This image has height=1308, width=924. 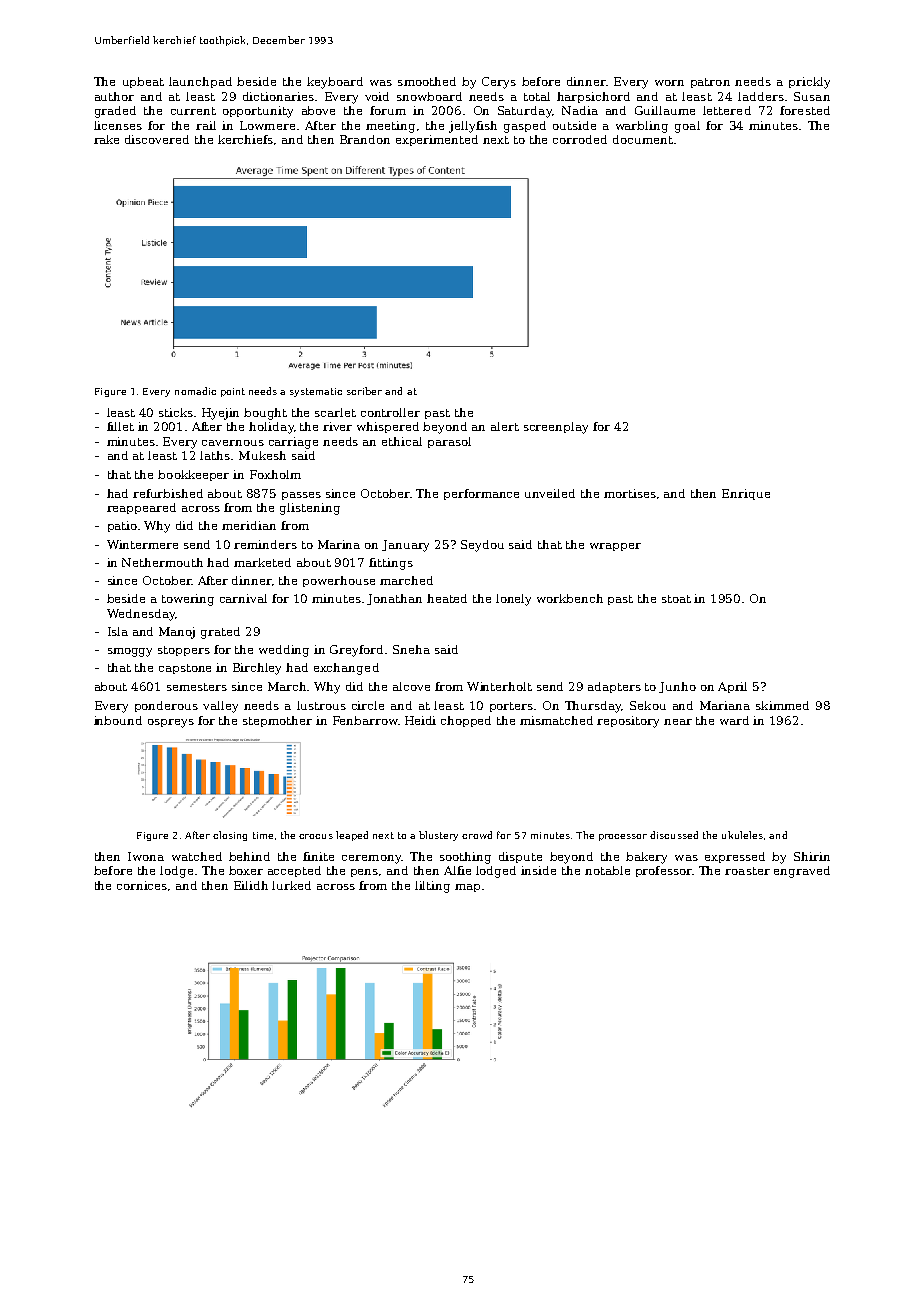 I want to click on roaster, so click(x=747, y=871).
